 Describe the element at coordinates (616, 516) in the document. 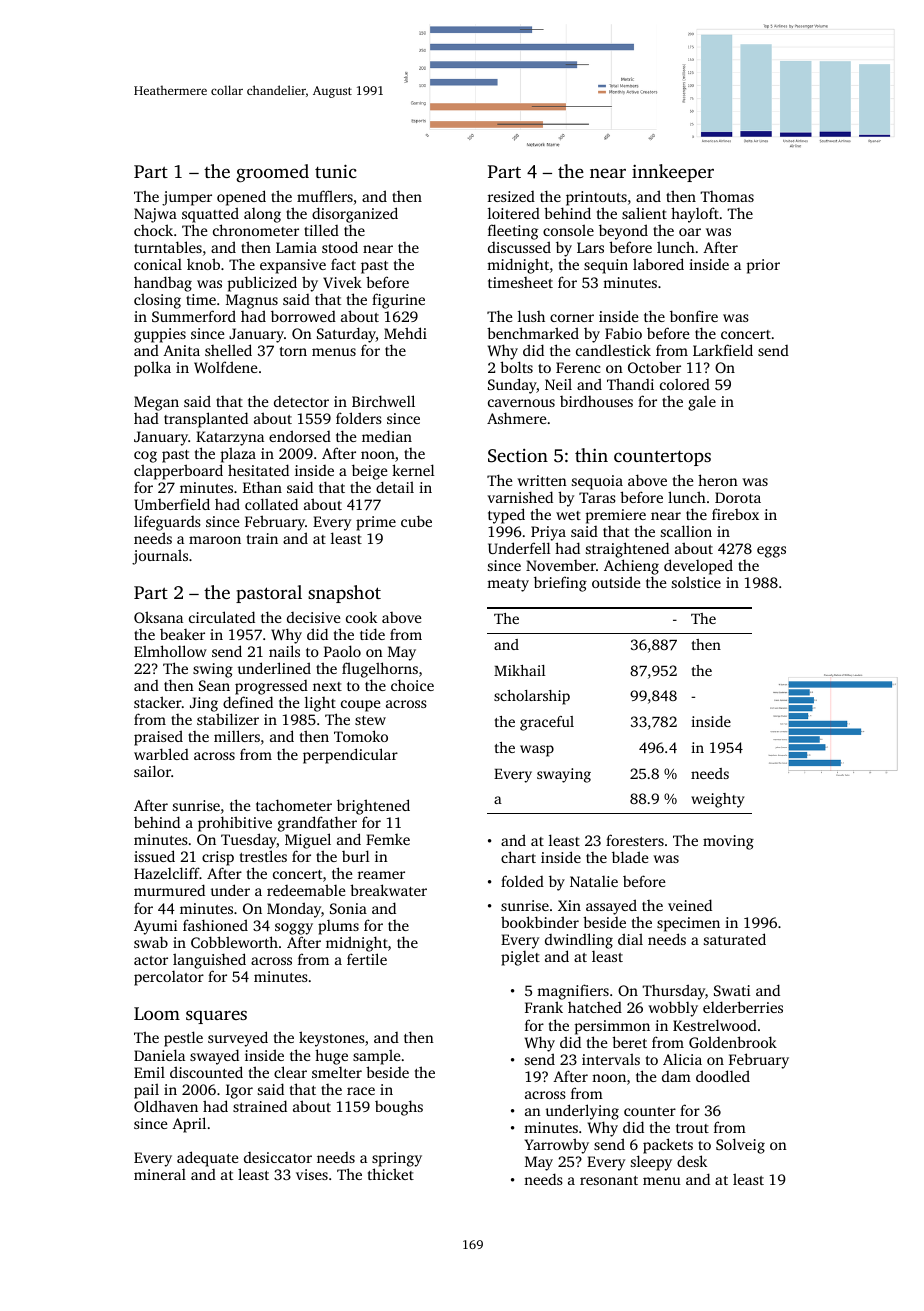

I see `premiere` at that location.
